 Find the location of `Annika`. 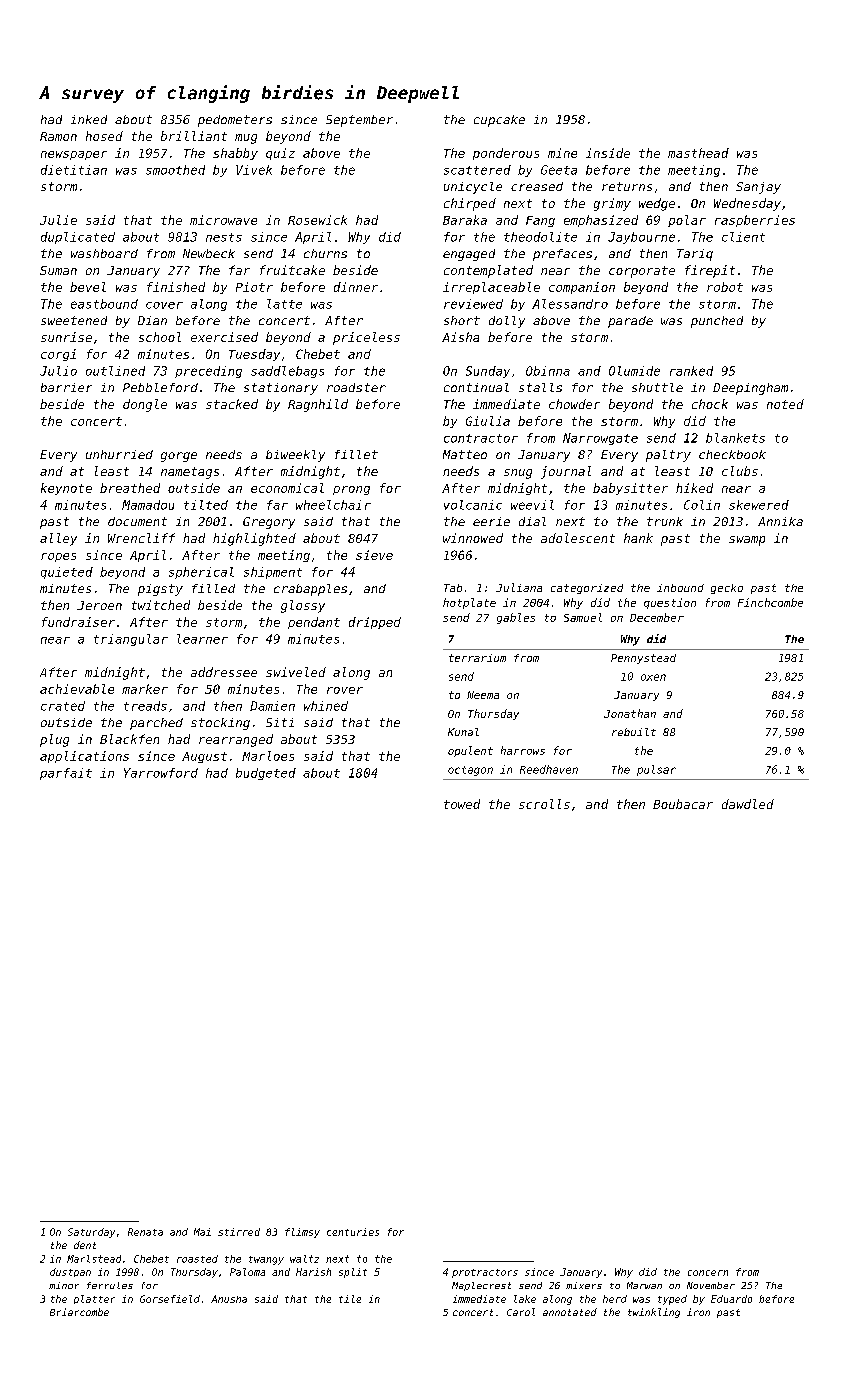

Annika is located at coordinates (780, 521).
